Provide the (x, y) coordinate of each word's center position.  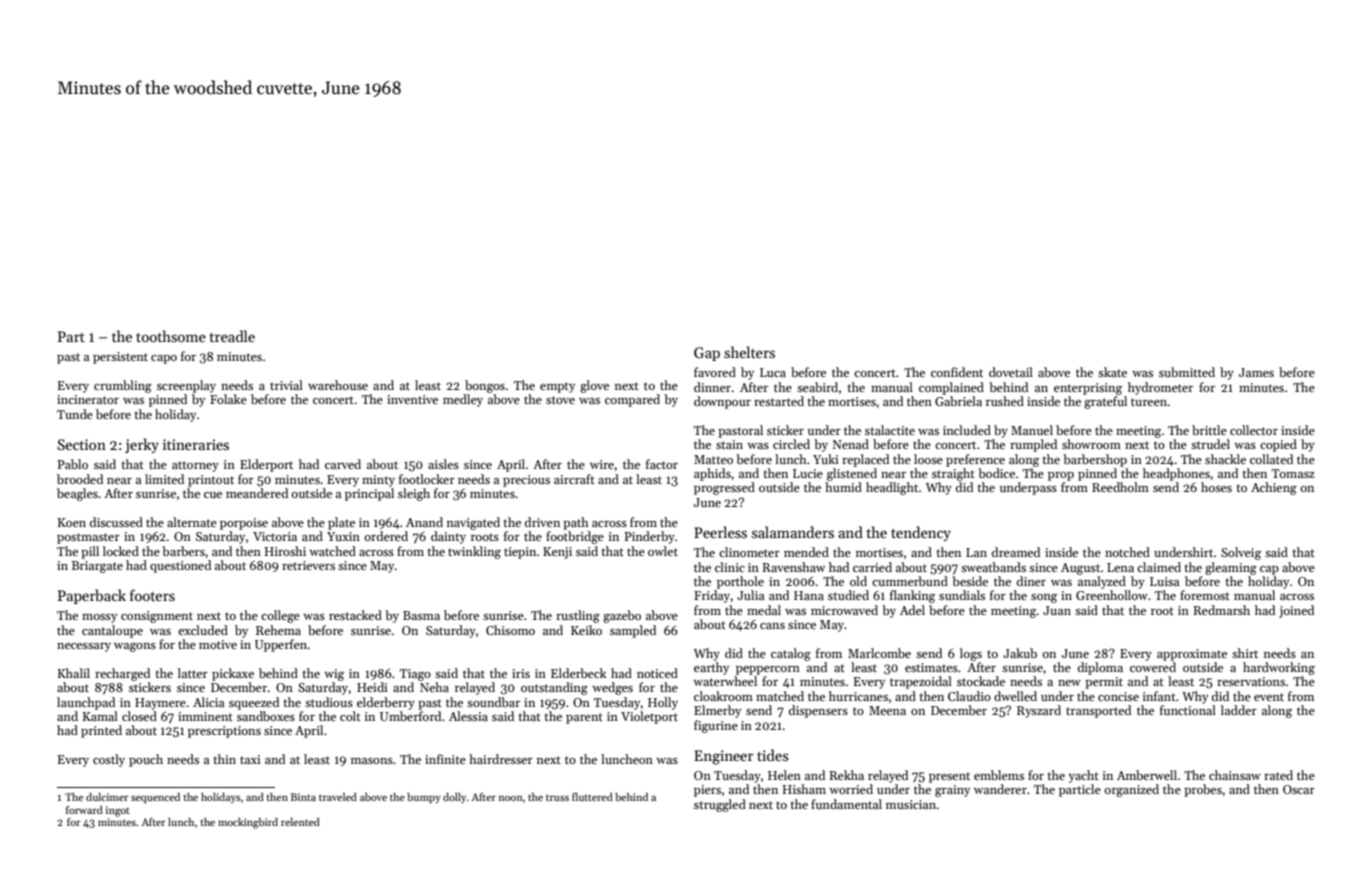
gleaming (1231, 568)
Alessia (468, 716)
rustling (578, 616)
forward (84, 810)
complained (951, 388)
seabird (817, 387)
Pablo (72, 464)
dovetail (1011, 372)
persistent (120, 358)
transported (1098, 711)
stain (729, 444)
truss (557, 797)
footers (152, 595)
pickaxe (233, 674)
